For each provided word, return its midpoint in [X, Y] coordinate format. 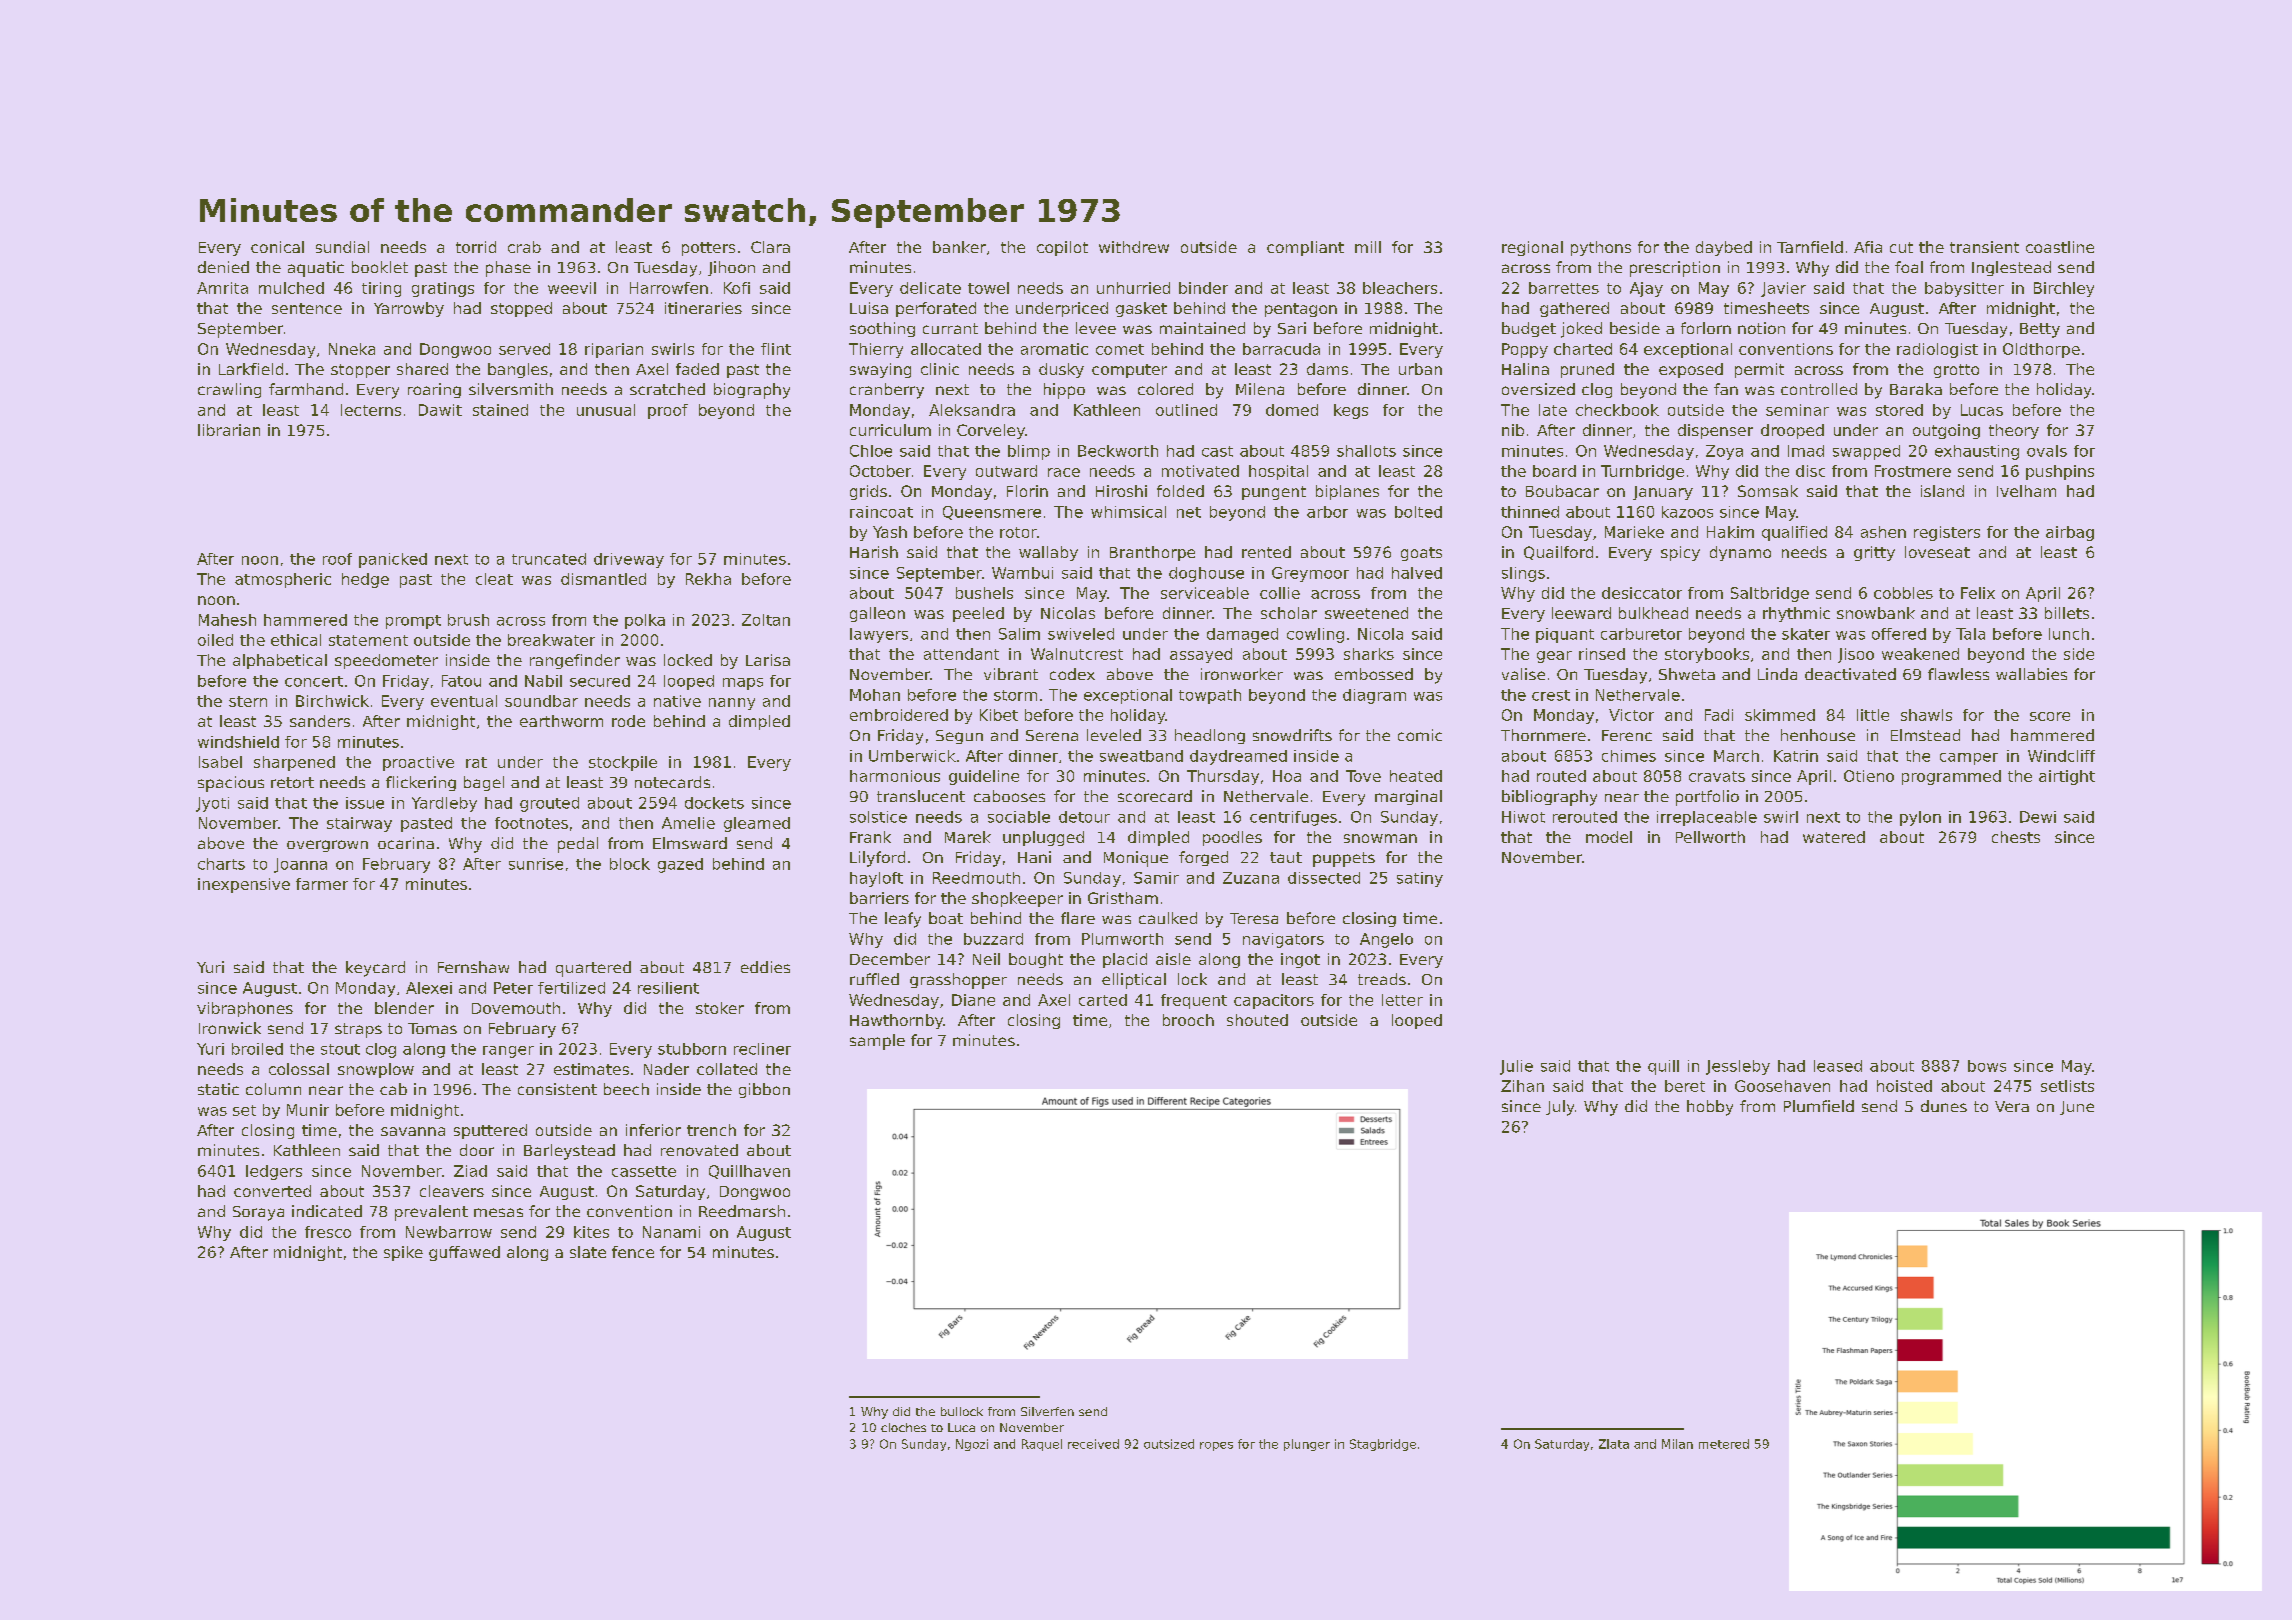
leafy [903, 920]
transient [1984, 247]
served [524, 349]
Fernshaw [473, 967]
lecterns [371, 410]
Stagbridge [1383, 1445]
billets [2067, 613]
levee [1096, 328]
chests [2016, 837]
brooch [1188, 1020]
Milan [1677, 1444]
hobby [1710, 1108]
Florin [1027, 491]
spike [403, 1253]
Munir [308, 1110]
